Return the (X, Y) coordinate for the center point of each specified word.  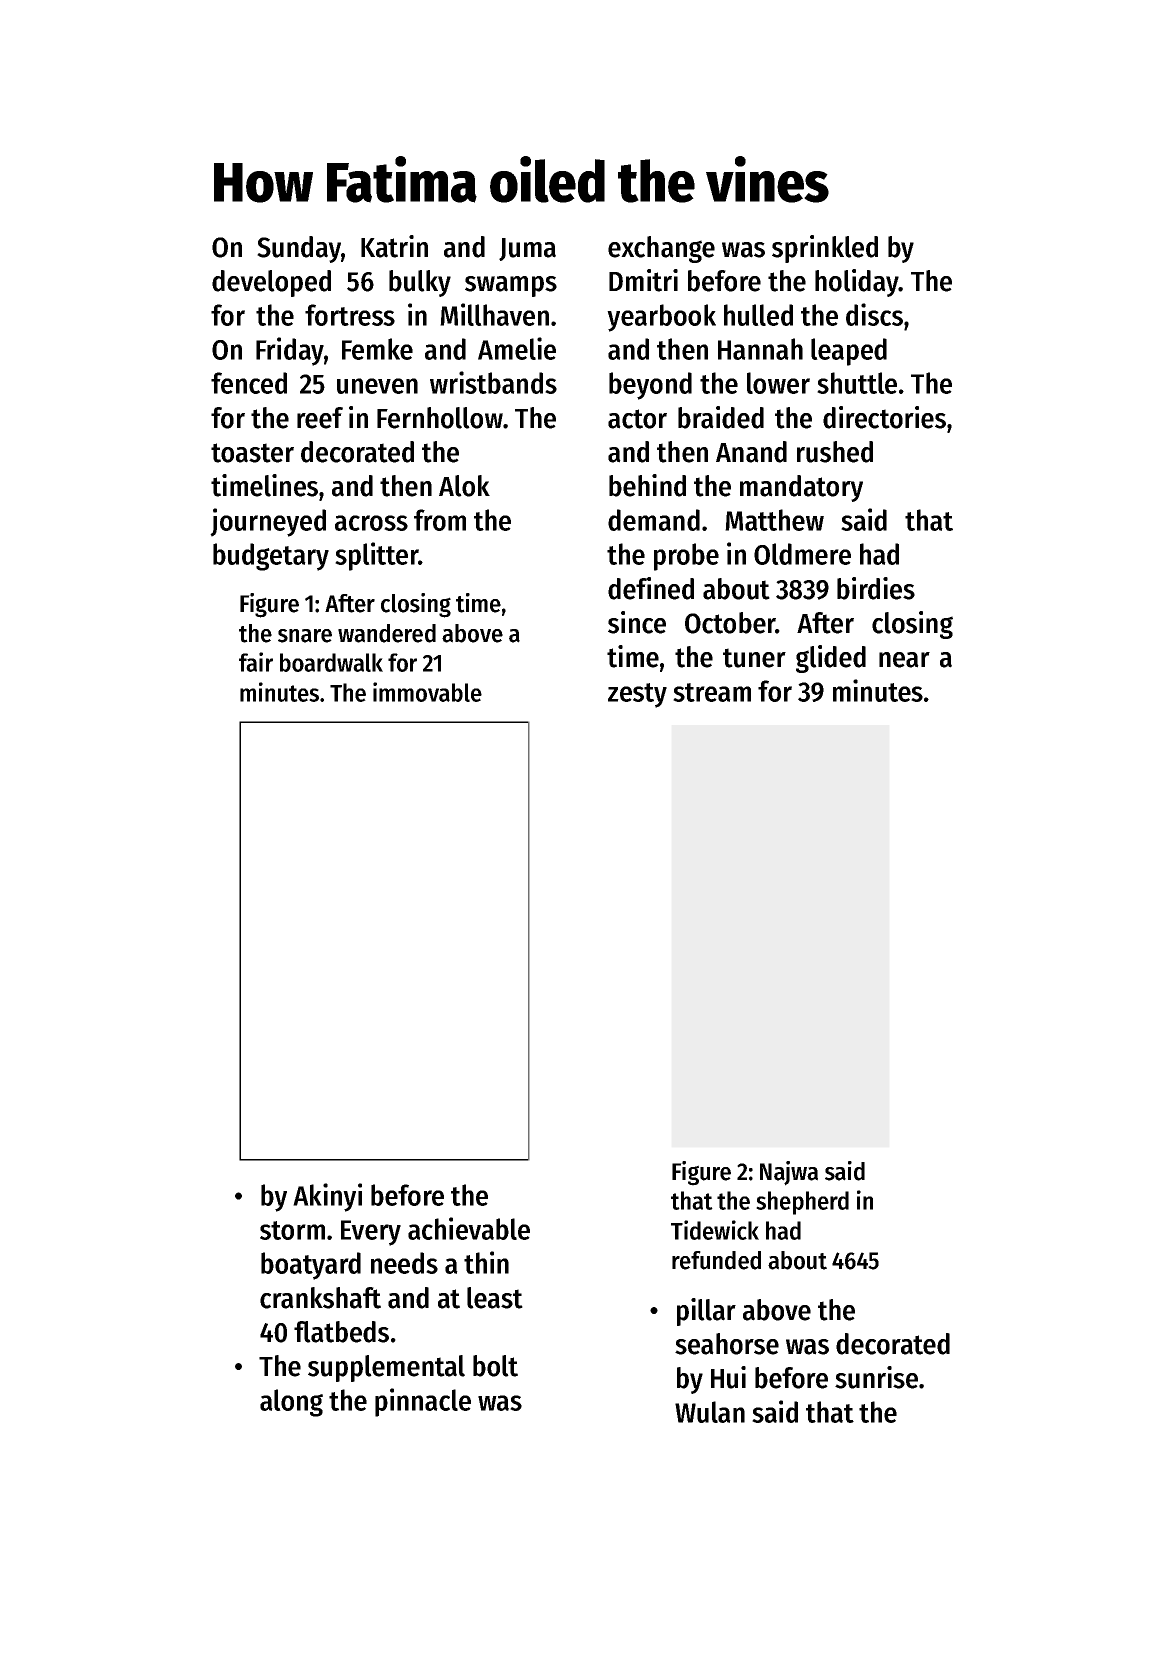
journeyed (268, 522)
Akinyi (327, 1197)
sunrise (876, 1377)
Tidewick (715, 1230)
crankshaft (320, 1298)
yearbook (661, 318)
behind (647, 485)
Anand (751, 452)
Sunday (299, 249)
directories (884, 417)
